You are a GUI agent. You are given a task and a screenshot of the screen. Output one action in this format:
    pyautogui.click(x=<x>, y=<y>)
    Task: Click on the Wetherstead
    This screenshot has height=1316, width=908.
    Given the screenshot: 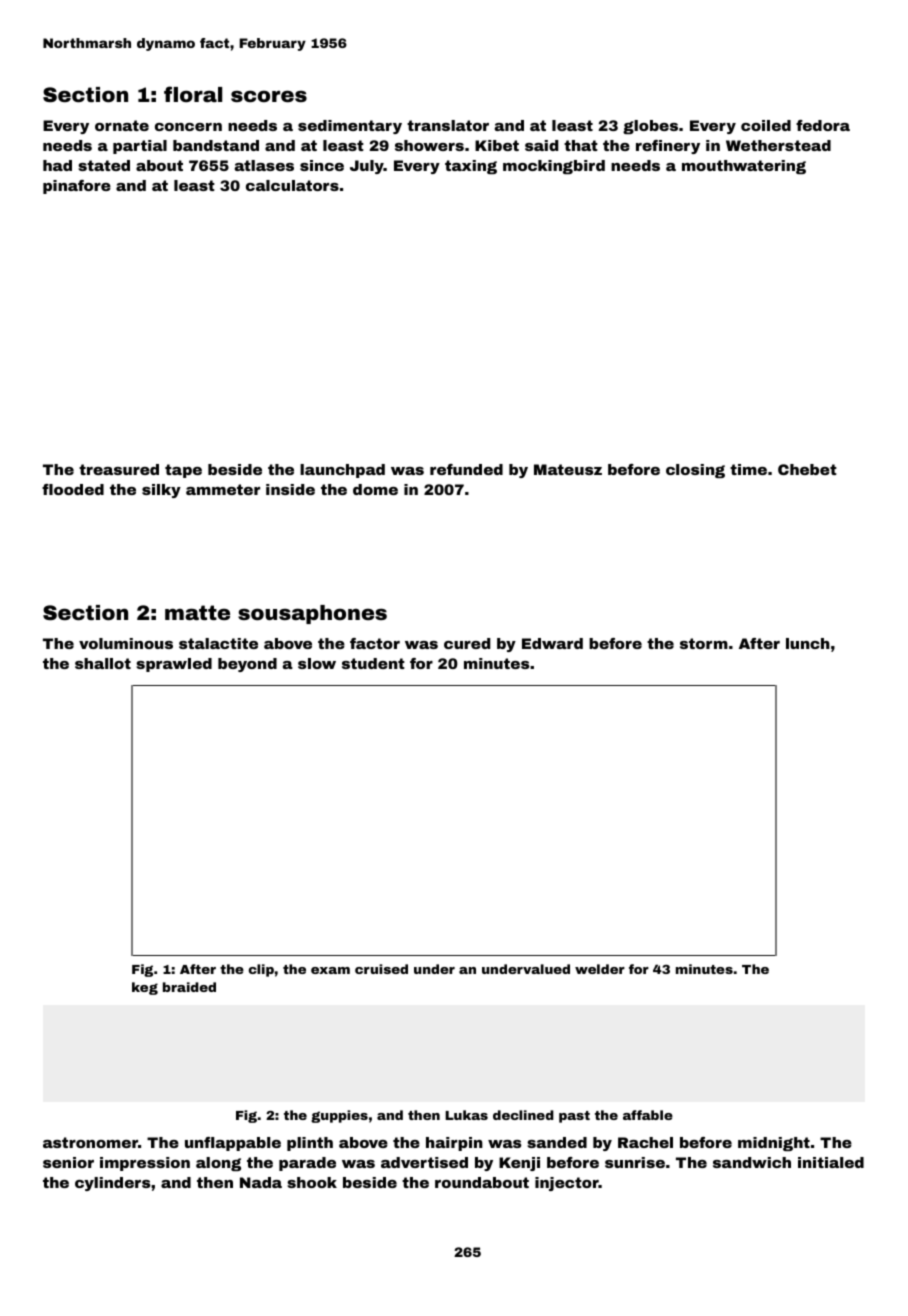 What is the action you would take?
    pyautogui.click(x=778, y=145)
